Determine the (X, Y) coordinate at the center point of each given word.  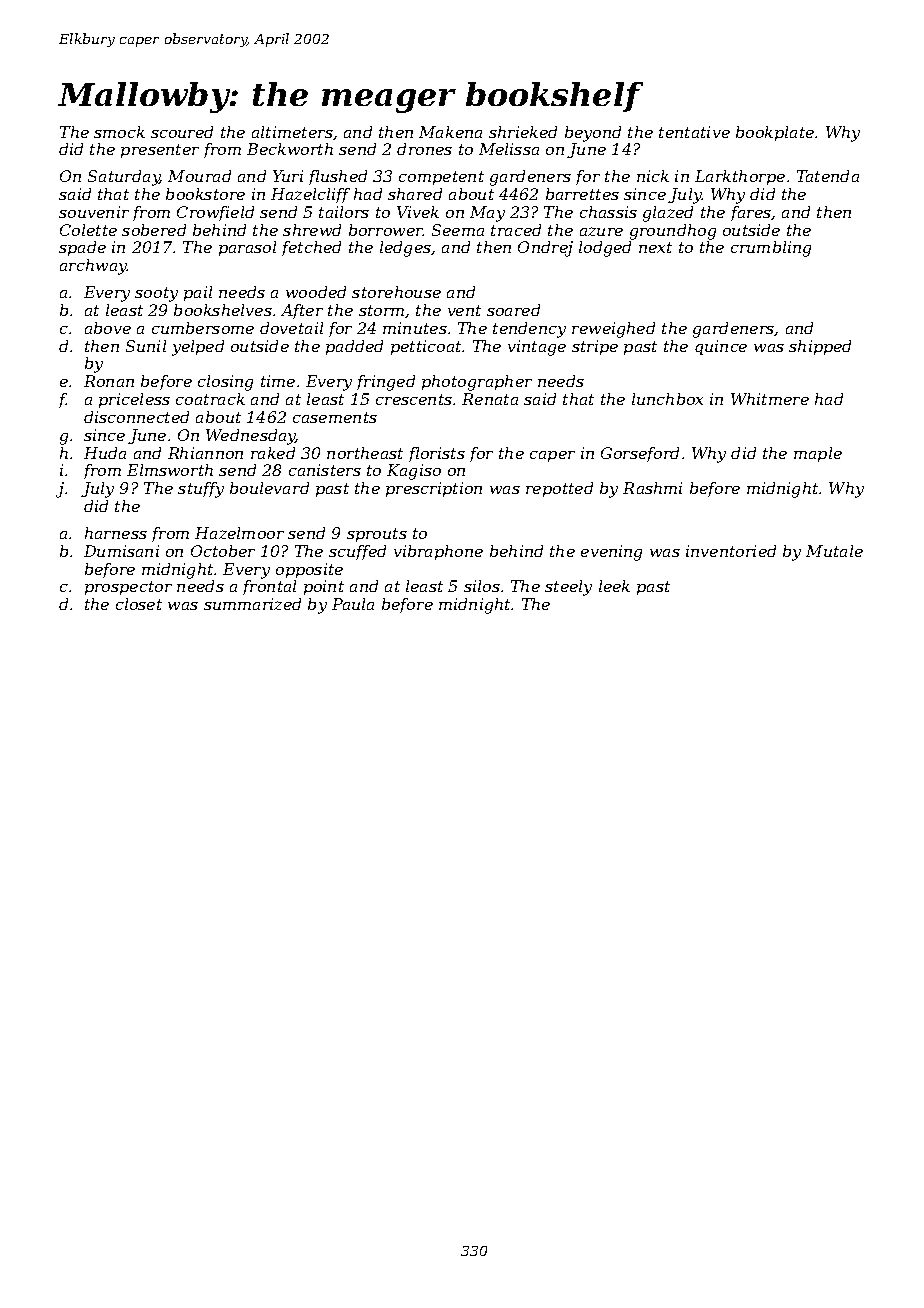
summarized (252, 604)
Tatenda (828, 176)
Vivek (418, 212)
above (108, 328)
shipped (820, 347)
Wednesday (251, 437)
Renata (490, 399)
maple (818, 454)
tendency (529, 330)
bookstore (205, 194)
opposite (309, 570)
